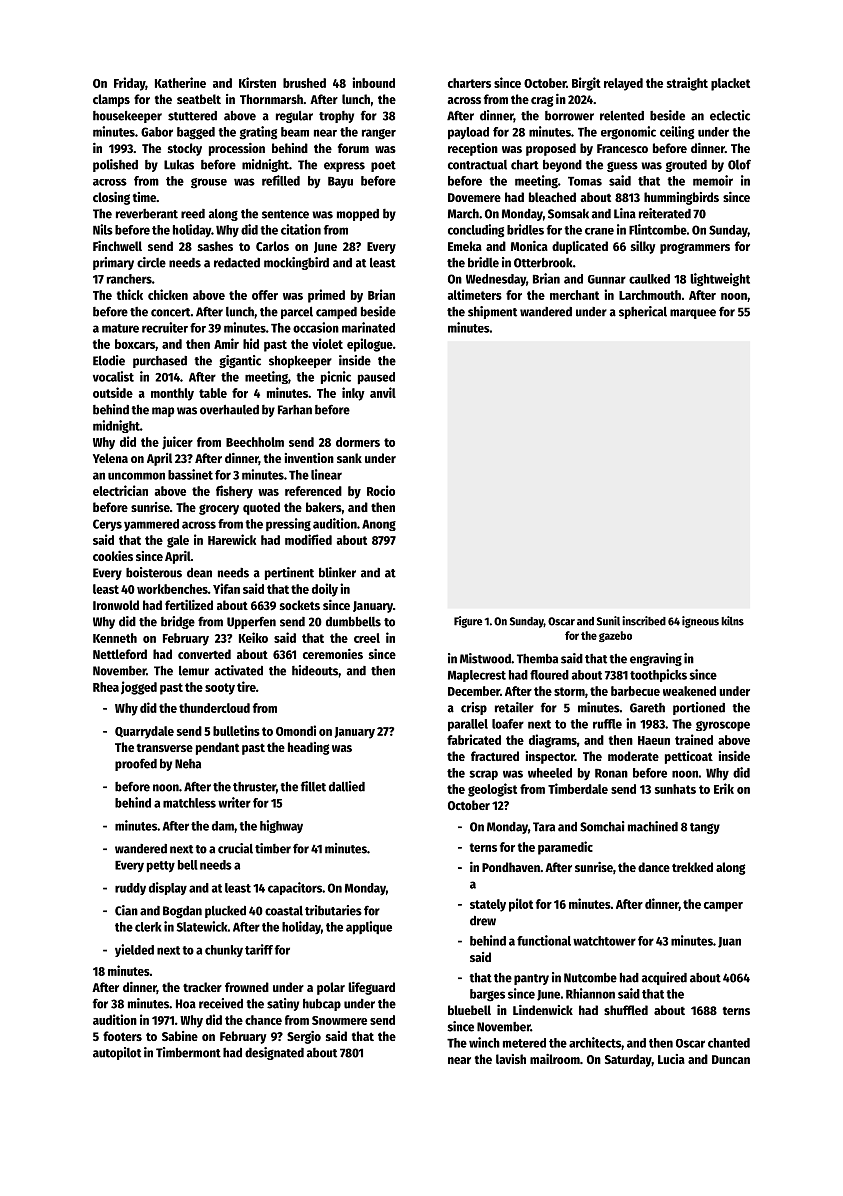  I want to click on Sunil, so click(608, 621).
